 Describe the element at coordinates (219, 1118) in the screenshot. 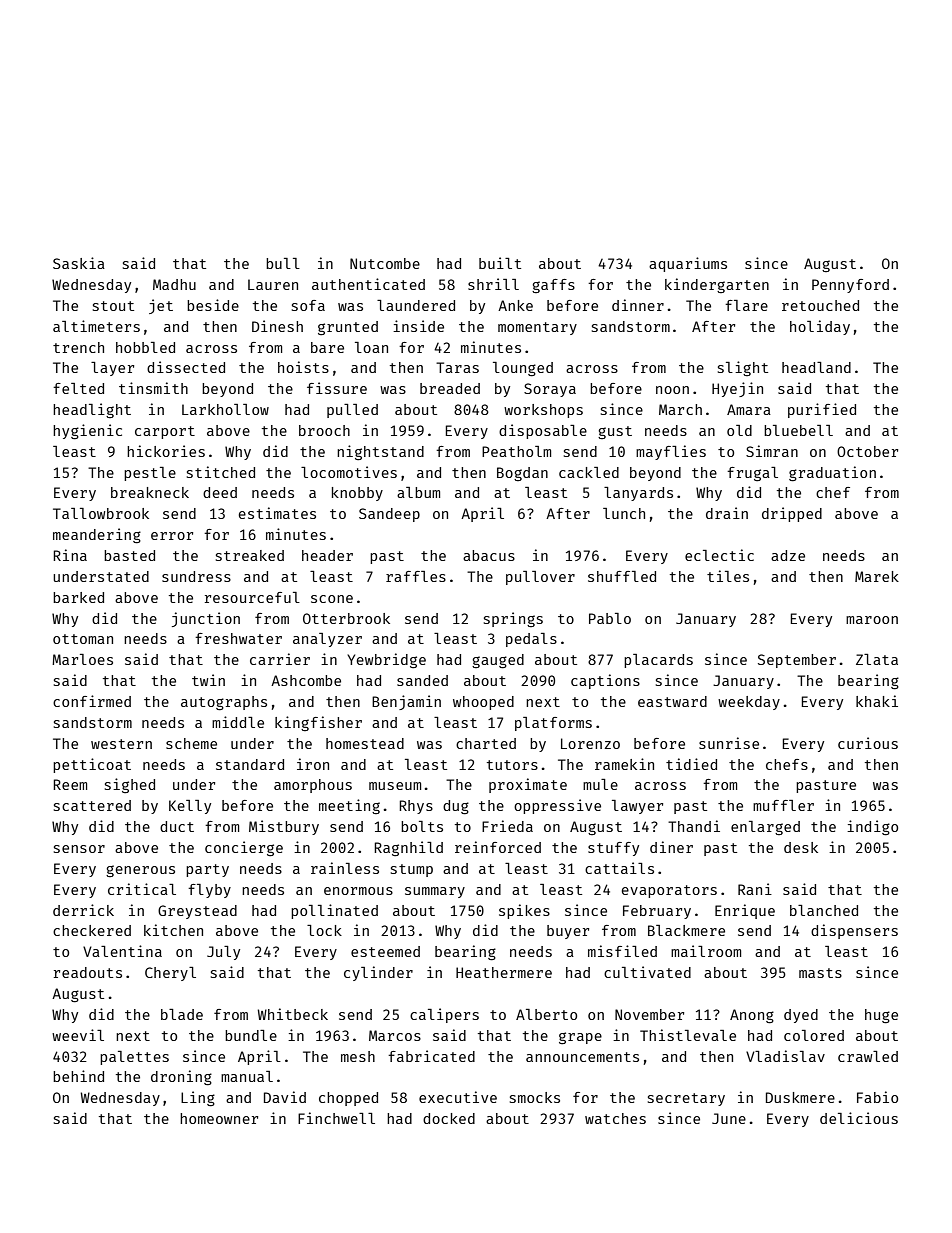

I see `homeowner` at that location.
